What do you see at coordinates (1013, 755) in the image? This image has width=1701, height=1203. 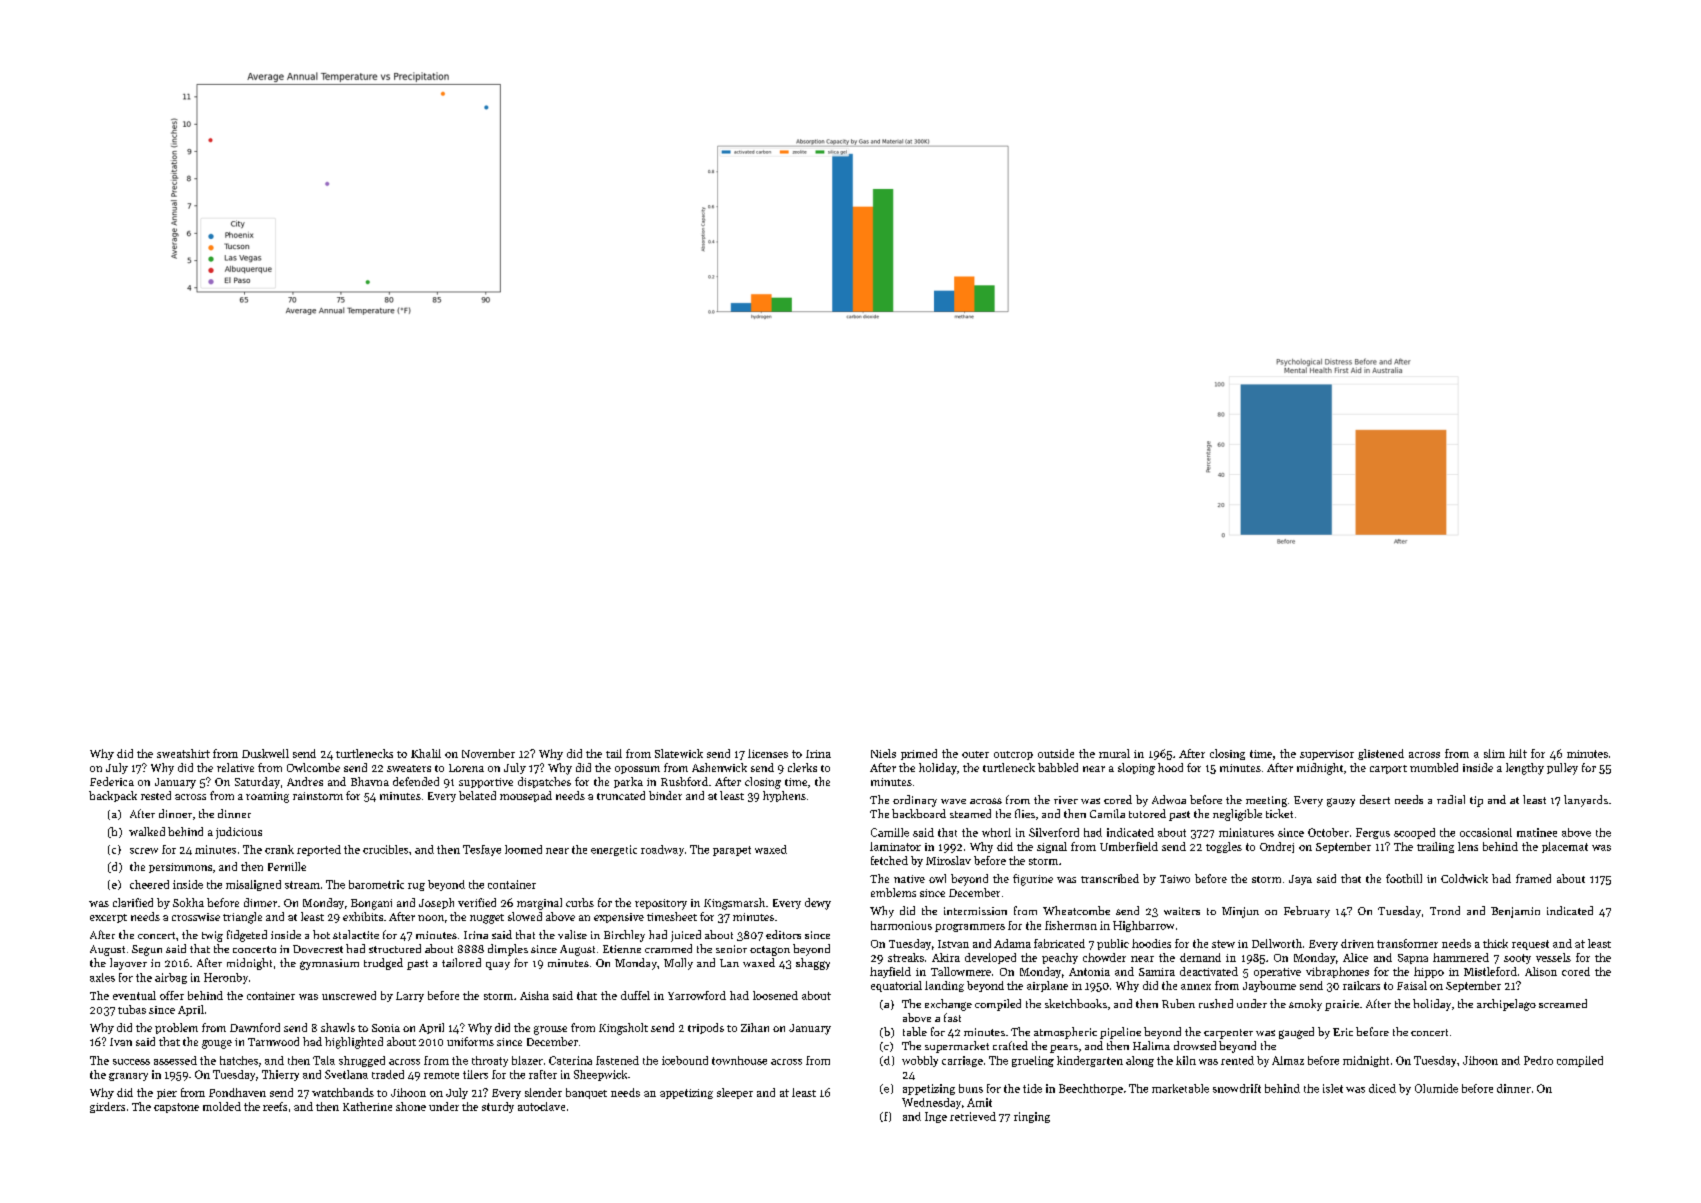 I see `outcrop` at bounding box center [1013, 755].
